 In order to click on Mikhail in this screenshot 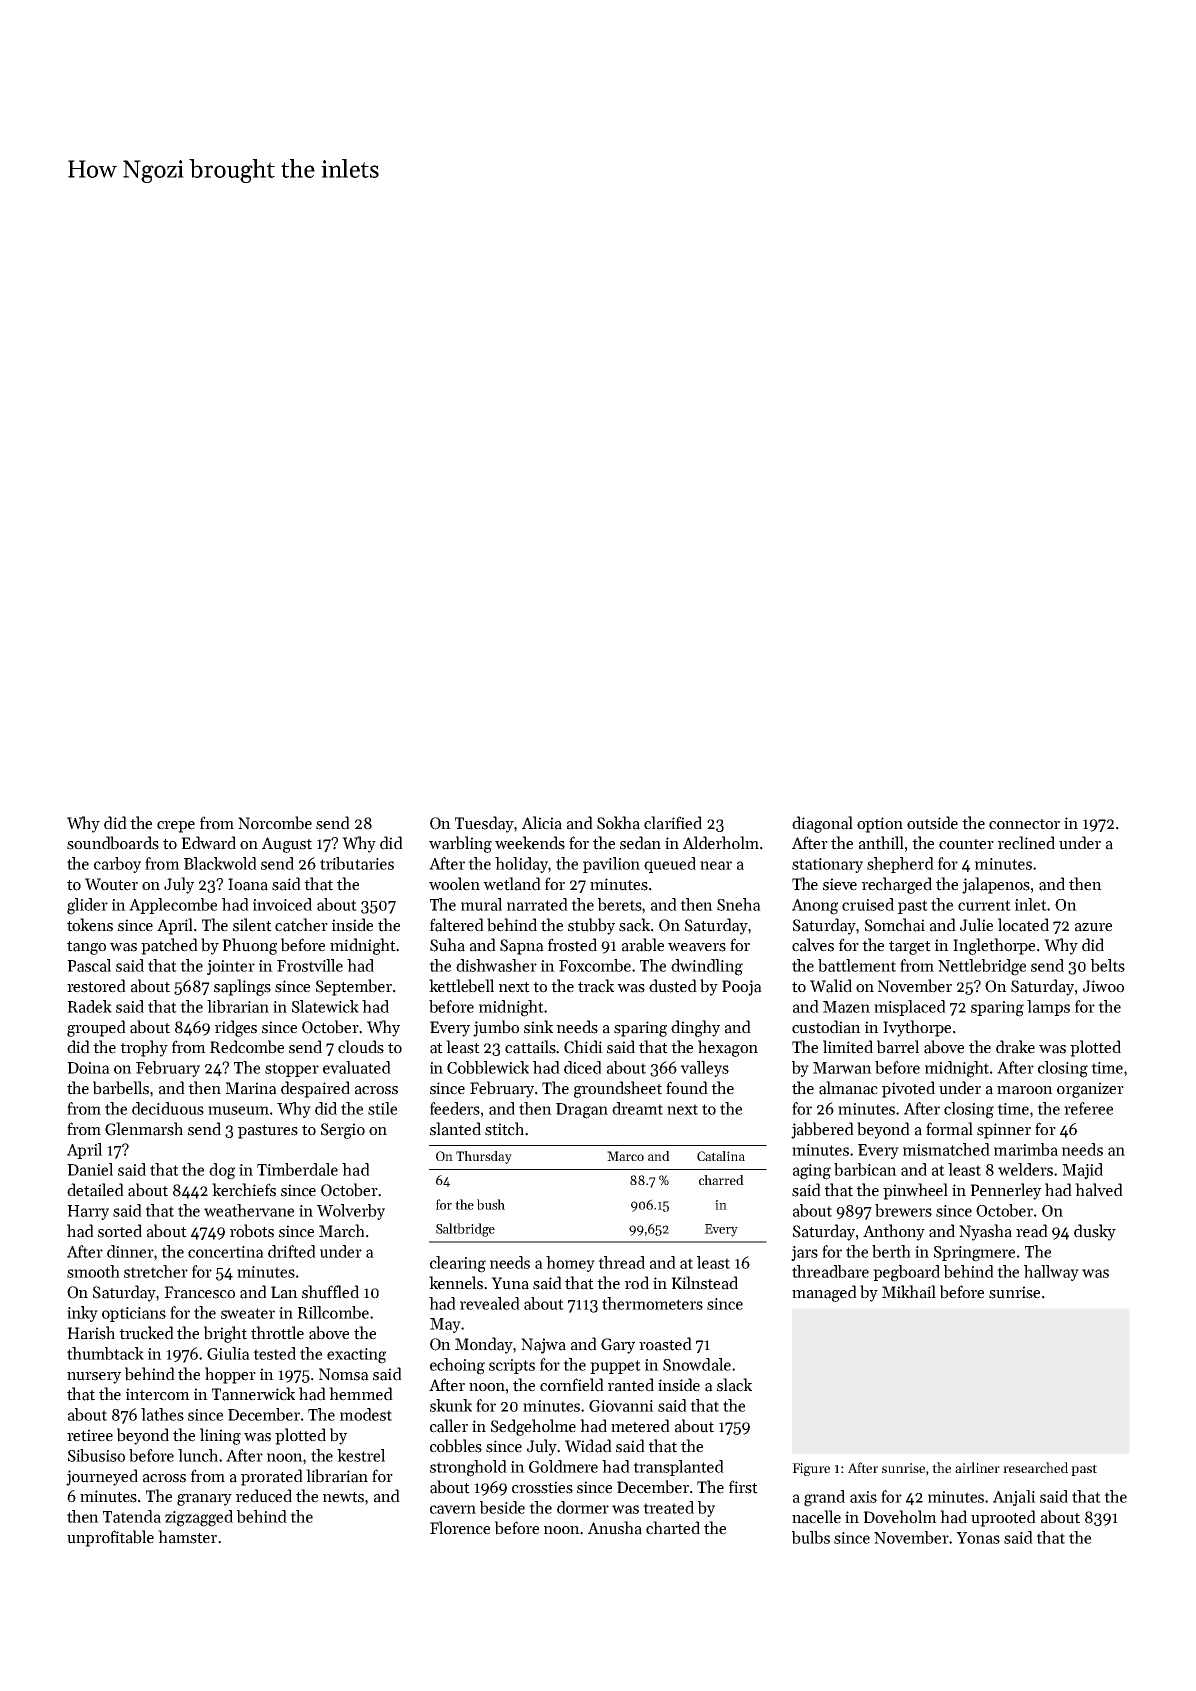, I will do `click(909, 1292)`.
